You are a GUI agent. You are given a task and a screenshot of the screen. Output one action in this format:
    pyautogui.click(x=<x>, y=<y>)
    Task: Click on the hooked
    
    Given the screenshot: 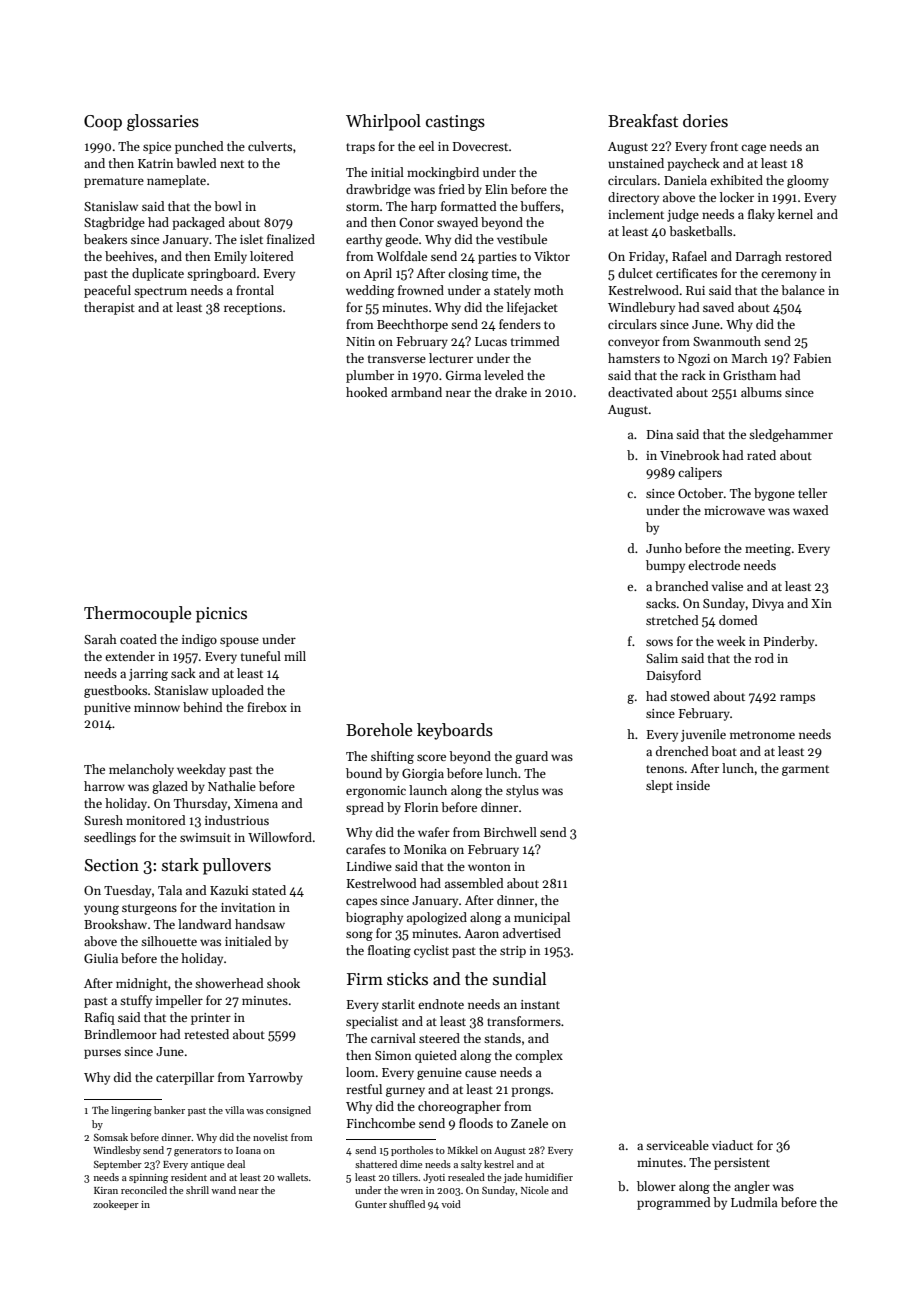 What is the action you would take?
    pyautogui.click(x=367, y=392)
